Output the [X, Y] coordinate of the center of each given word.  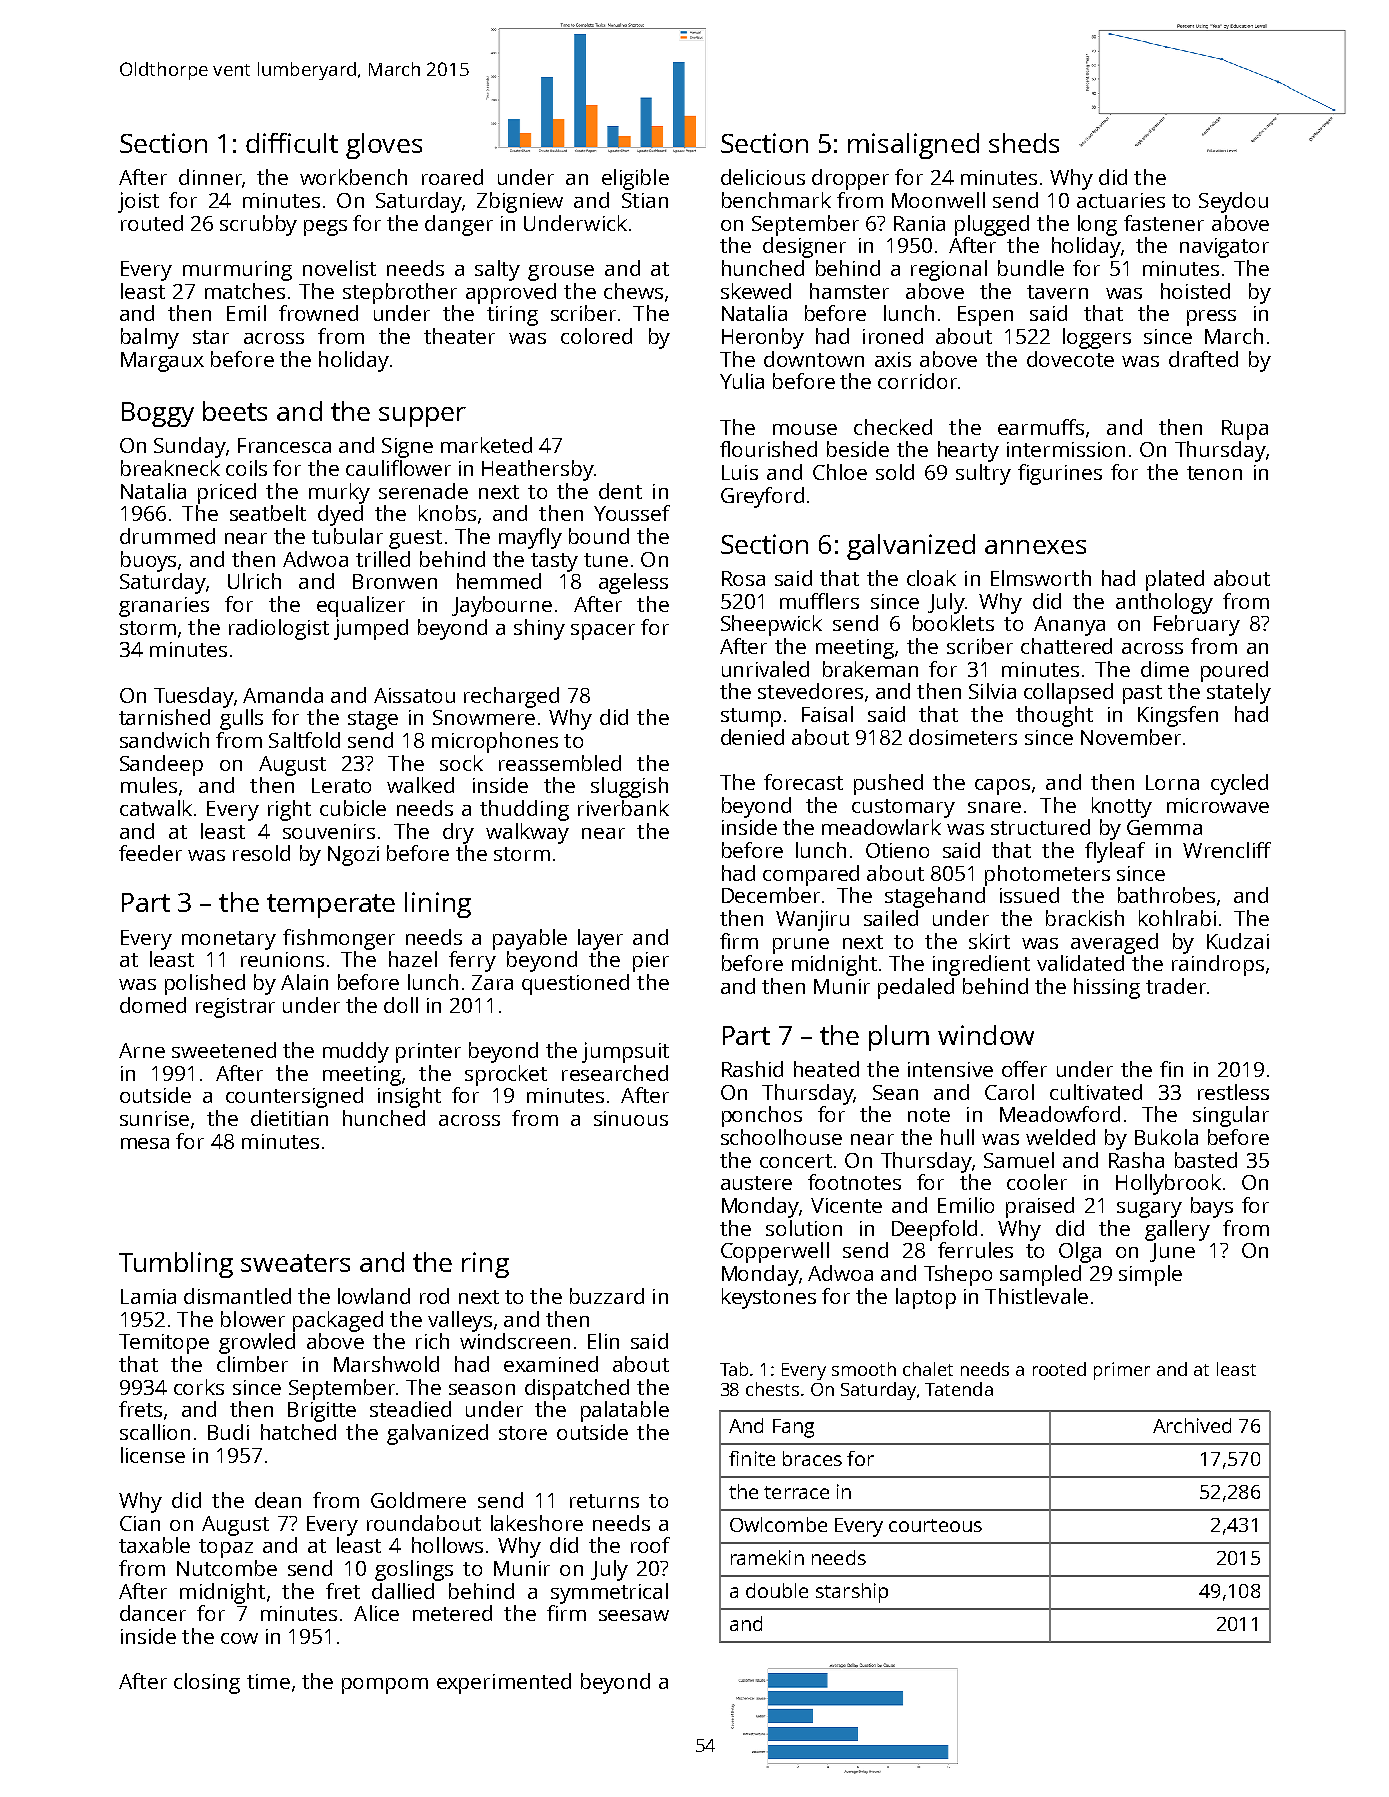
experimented [504, 1683]
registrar [235, 1008]
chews [633, 291]
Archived [1192, 1425]
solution [804, 1228]
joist [138, 202]
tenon [1214, 473]
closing [207, 1683]
